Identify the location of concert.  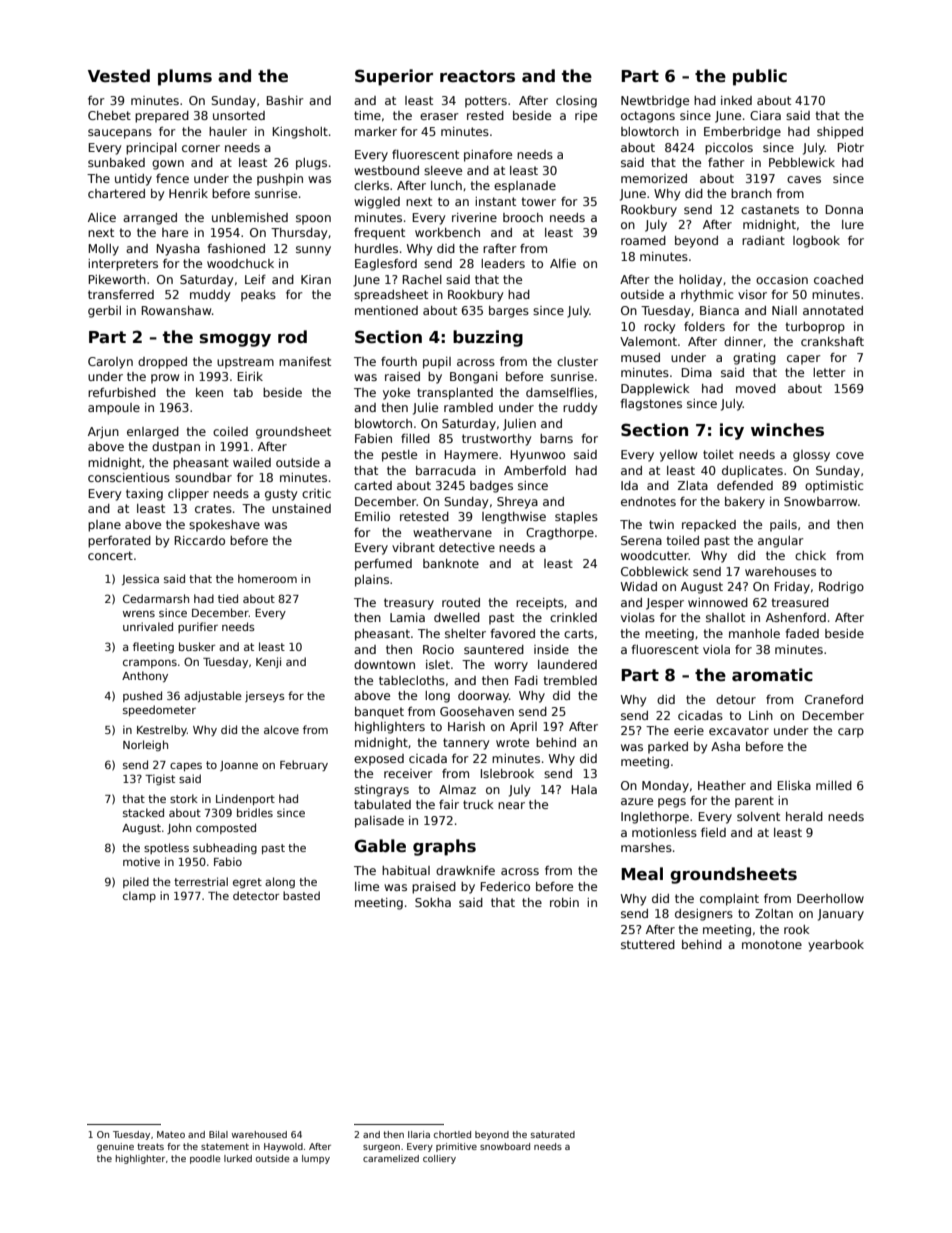
(110, 555).
